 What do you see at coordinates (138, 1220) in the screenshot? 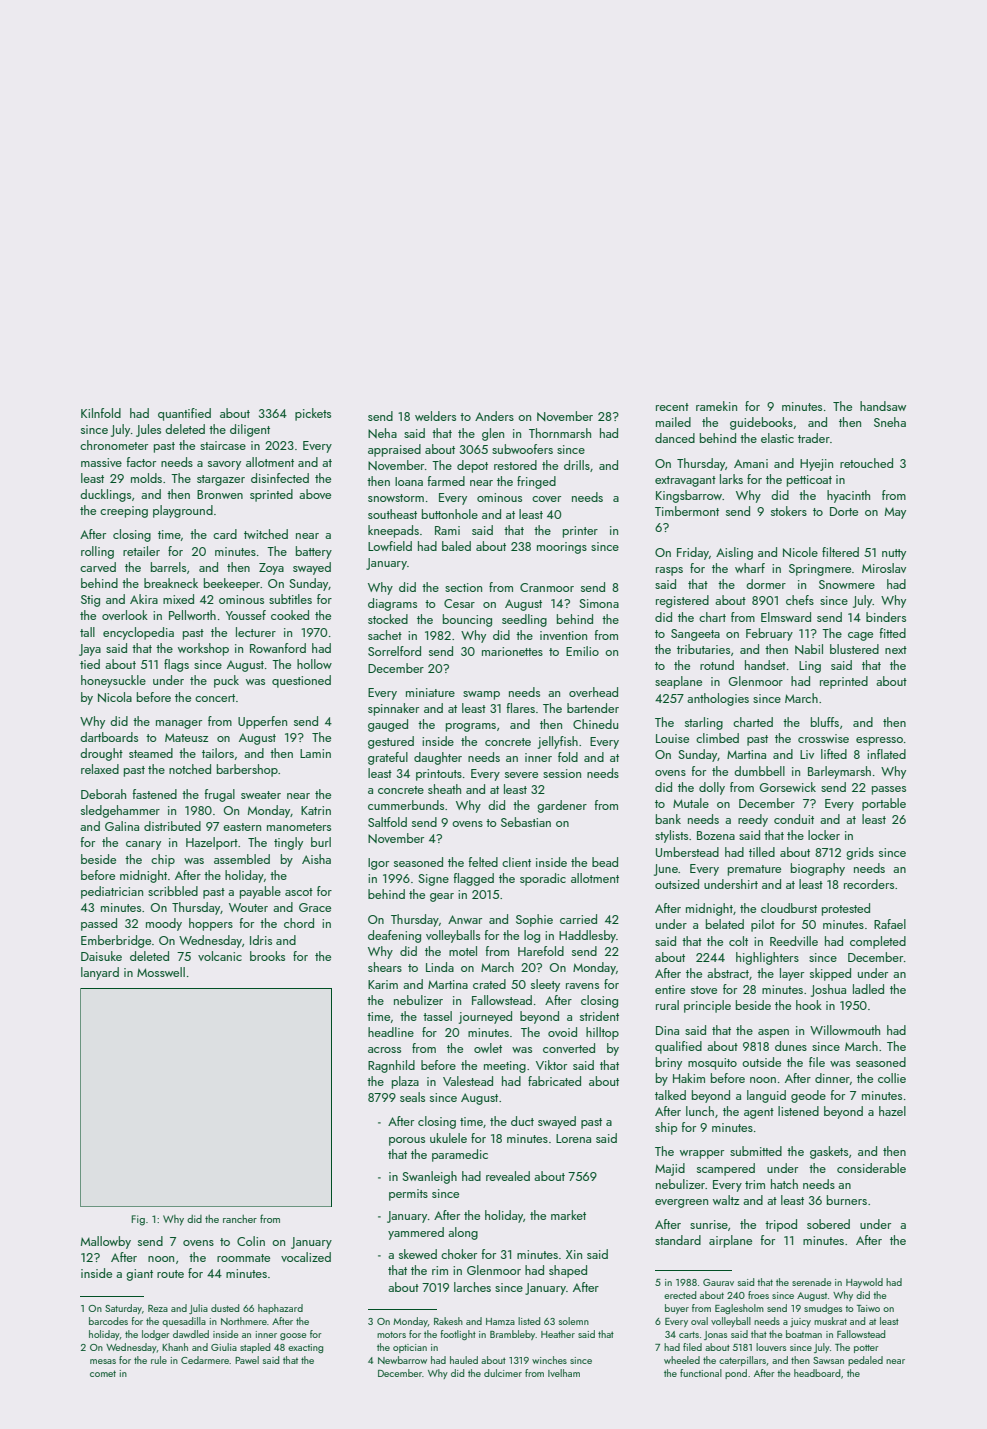
I see `Fig` at bounding box center [138, 1220].
